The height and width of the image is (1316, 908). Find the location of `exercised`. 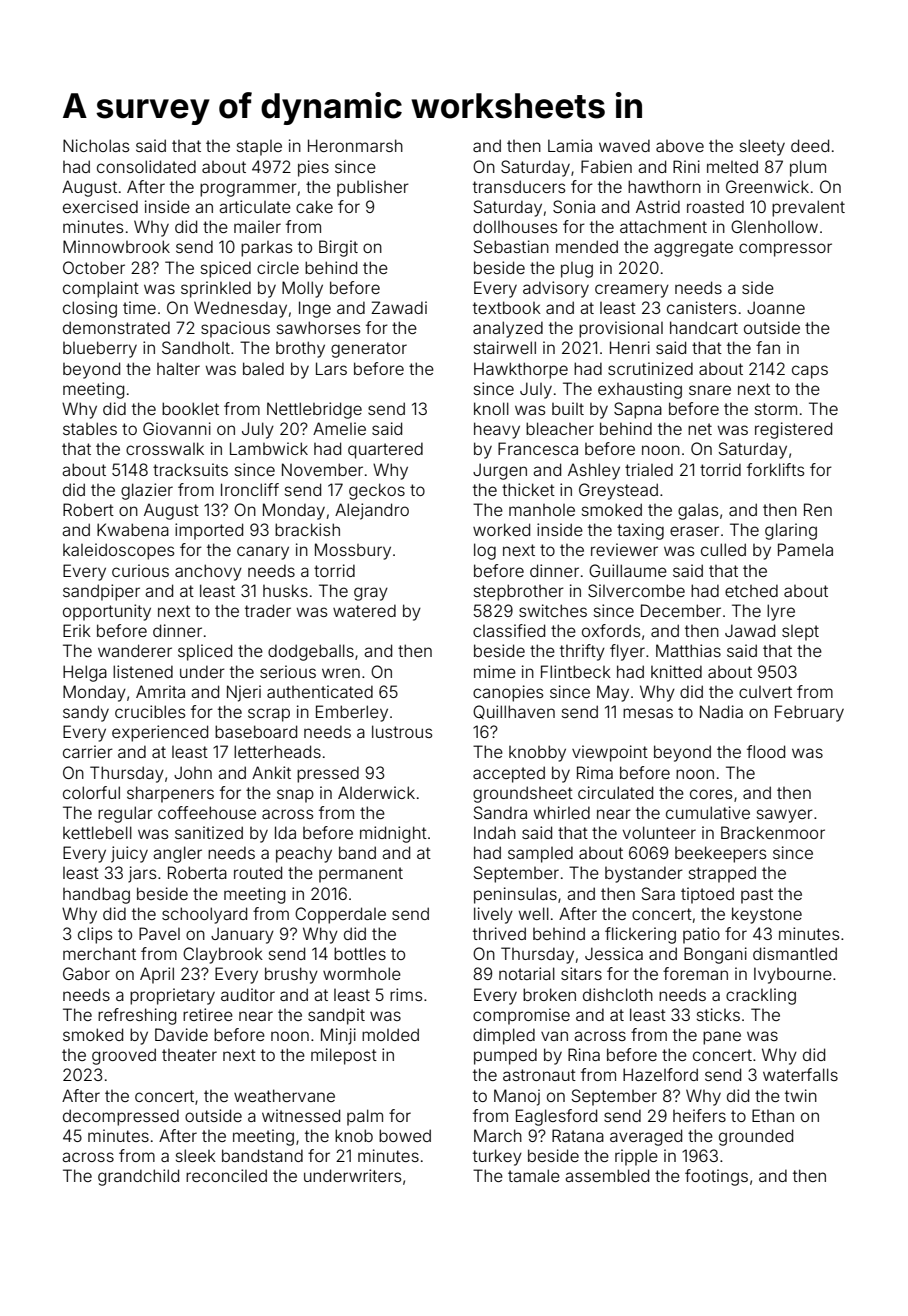

exercised is located at coordinates (100, 206).
